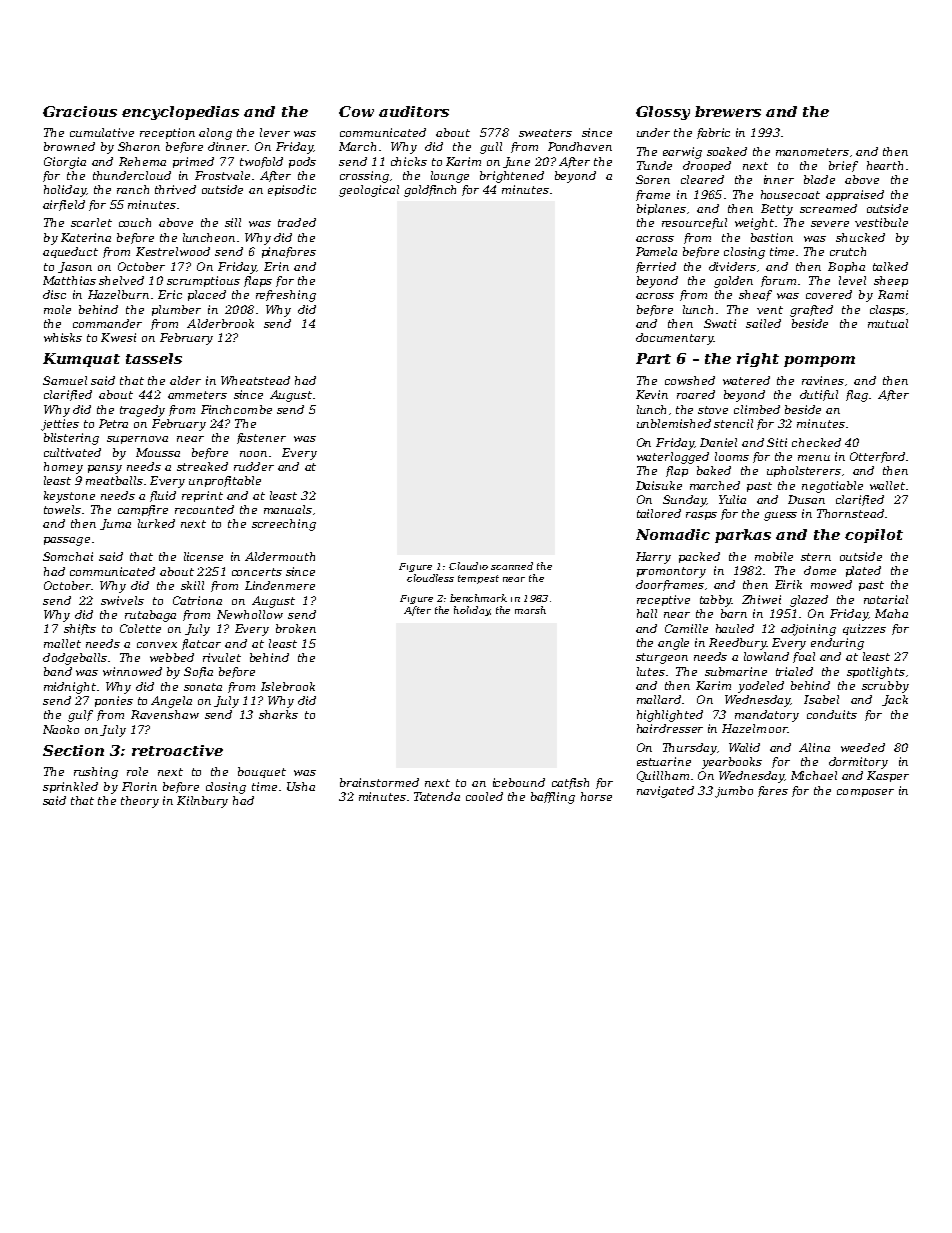 Image resolution: width=952 pixels, height=1233 pixels. What do you see at coordinates (121, 280) in the image?
I see `shelved` at bounding box center [121, 280].
